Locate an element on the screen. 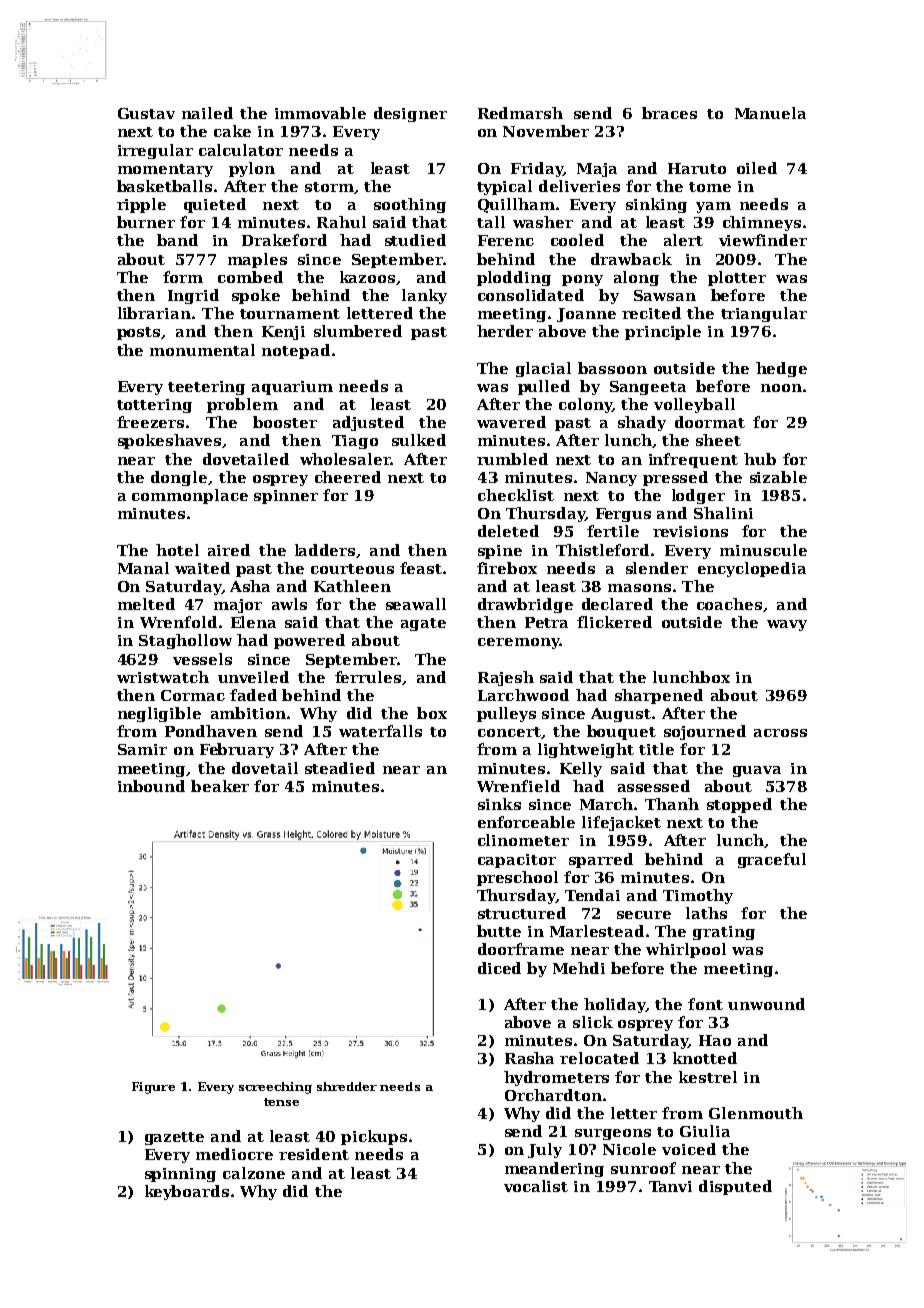  quieted is located at coordinates (215, 205).
